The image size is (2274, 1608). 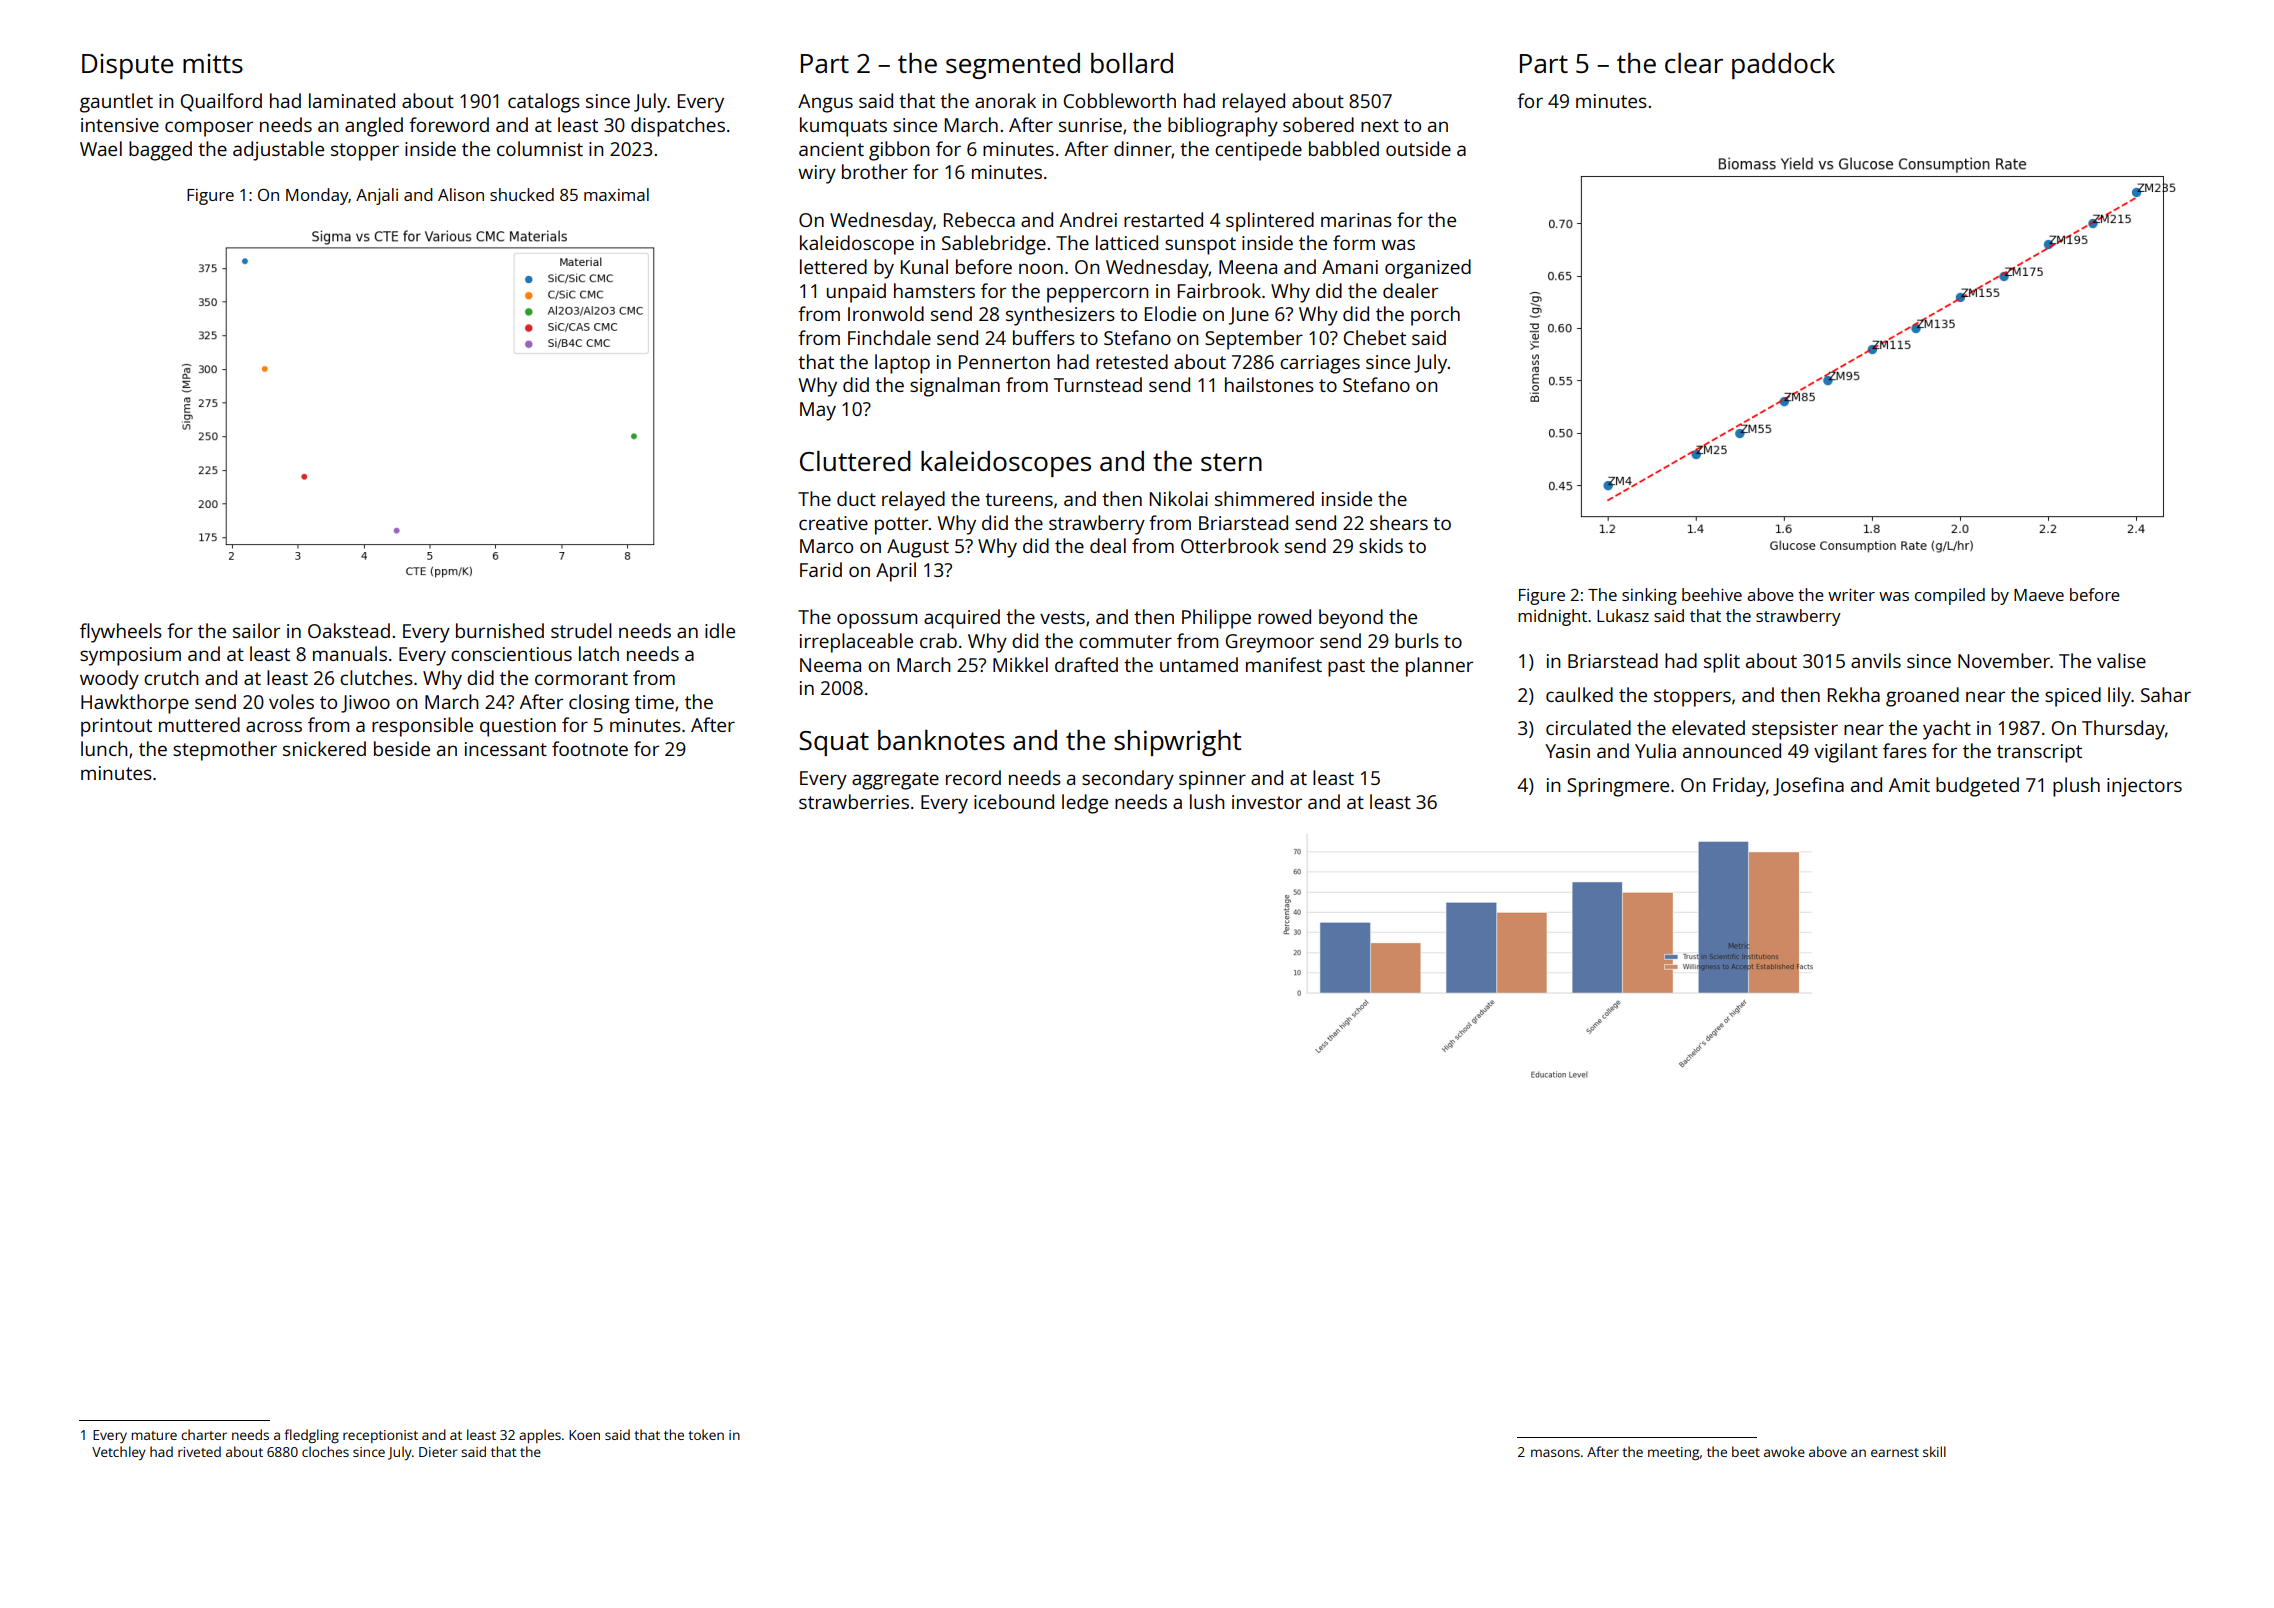 What do you see at coordinates (1555, 1453) in the image?
I see `masons` at bounding box center [1555, 1453].
